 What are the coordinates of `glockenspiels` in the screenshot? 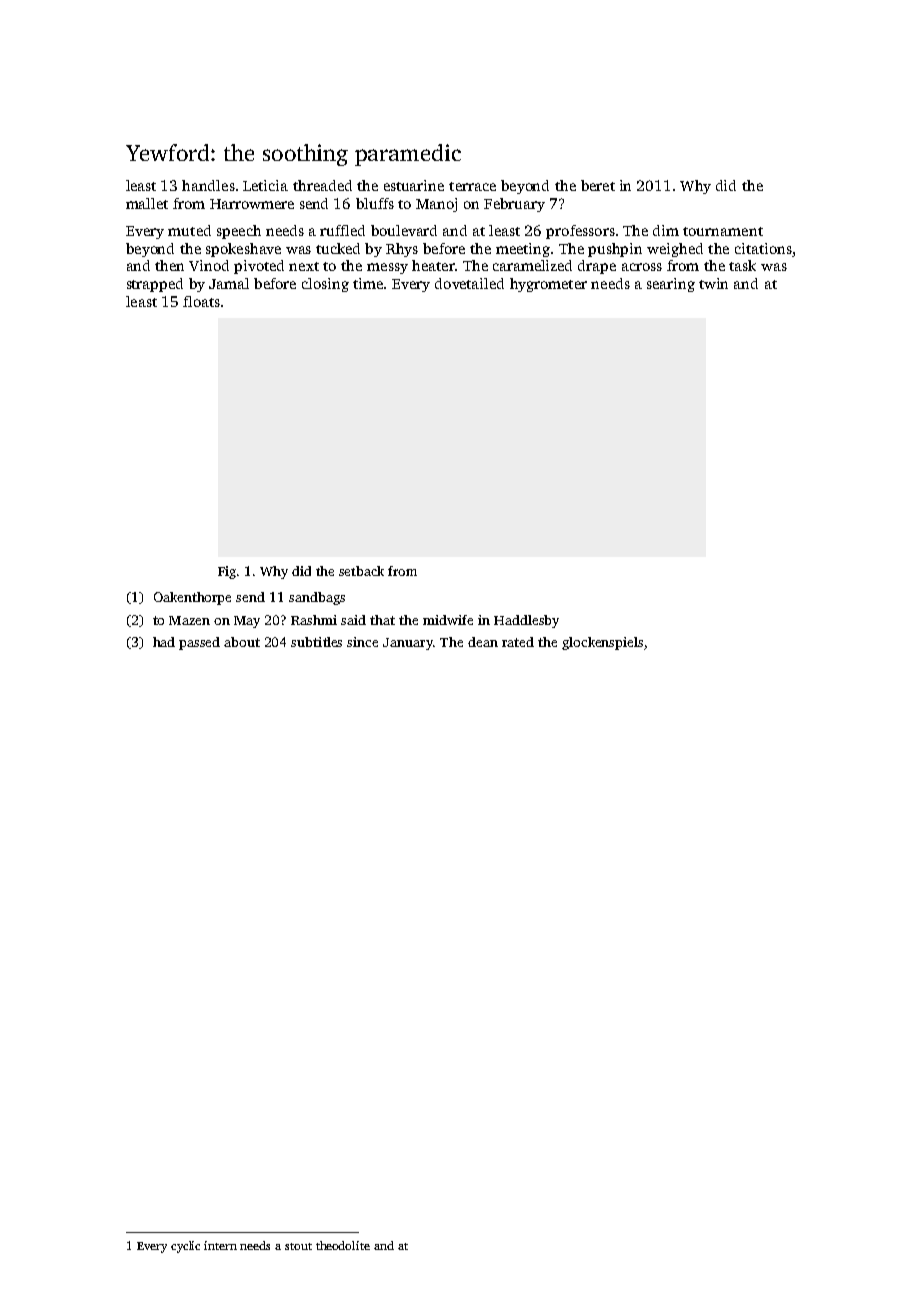 It's located at (602, 643).
